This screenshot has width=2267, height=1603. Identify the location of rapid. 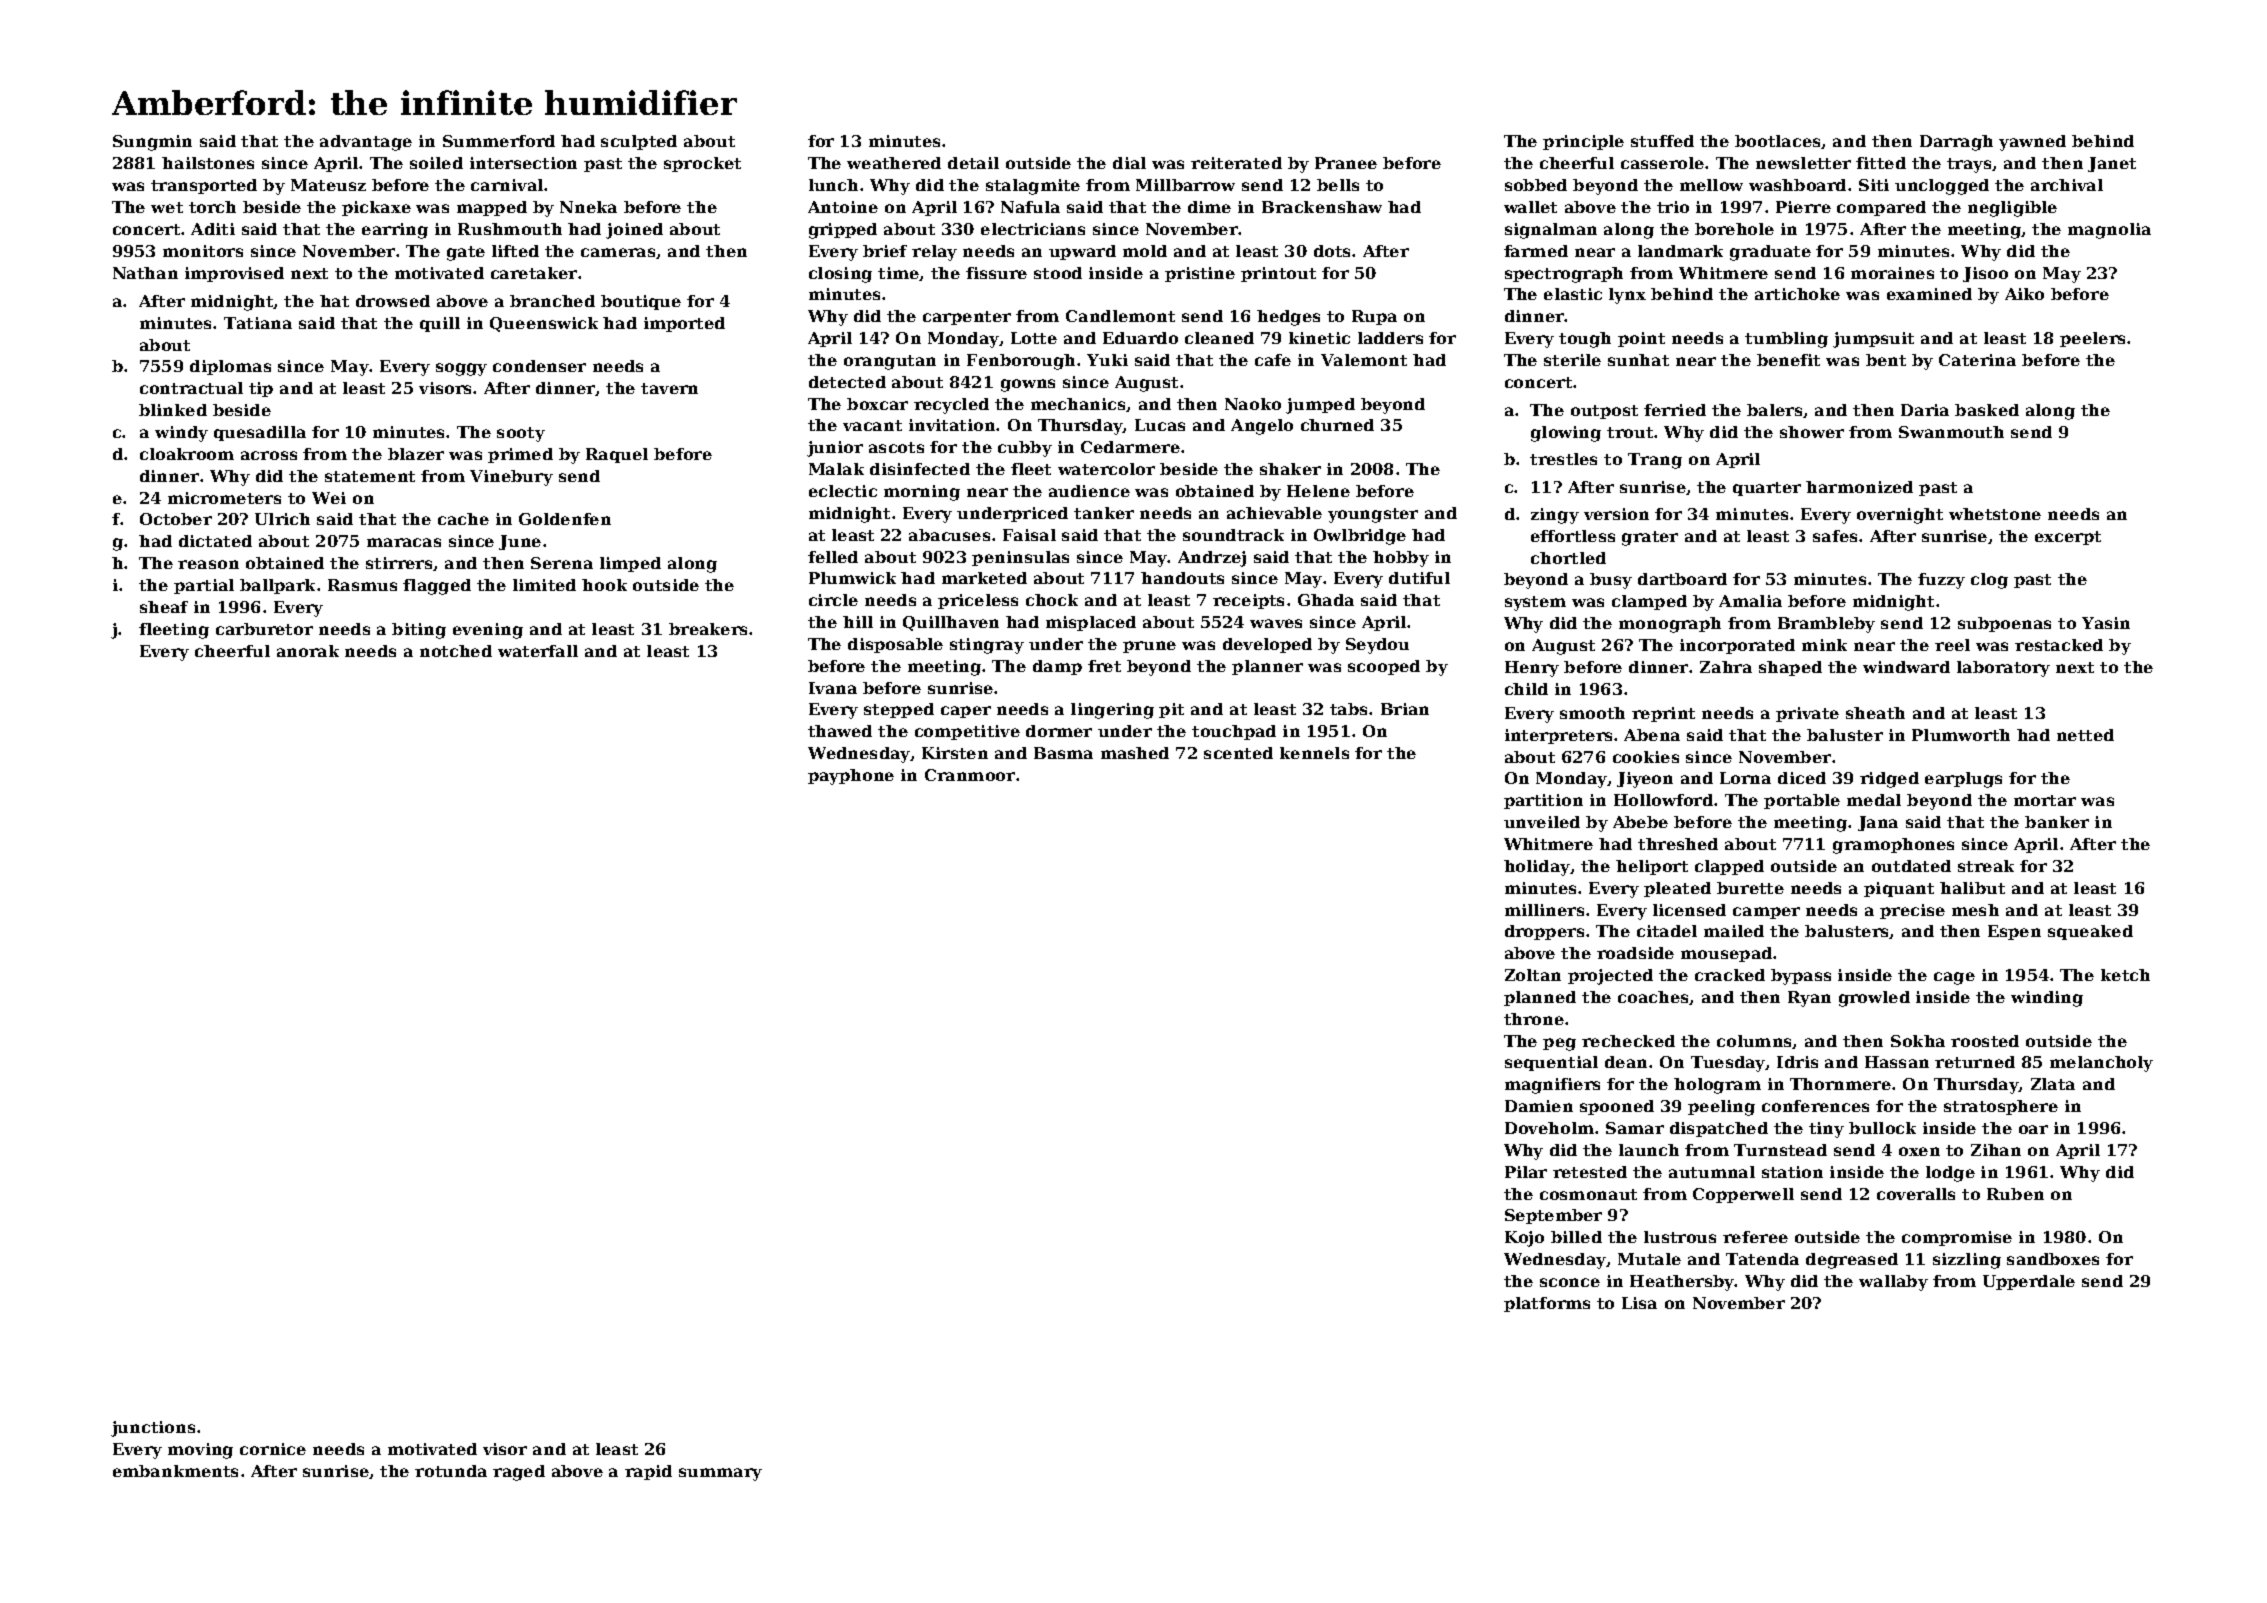
(648, 1472).
